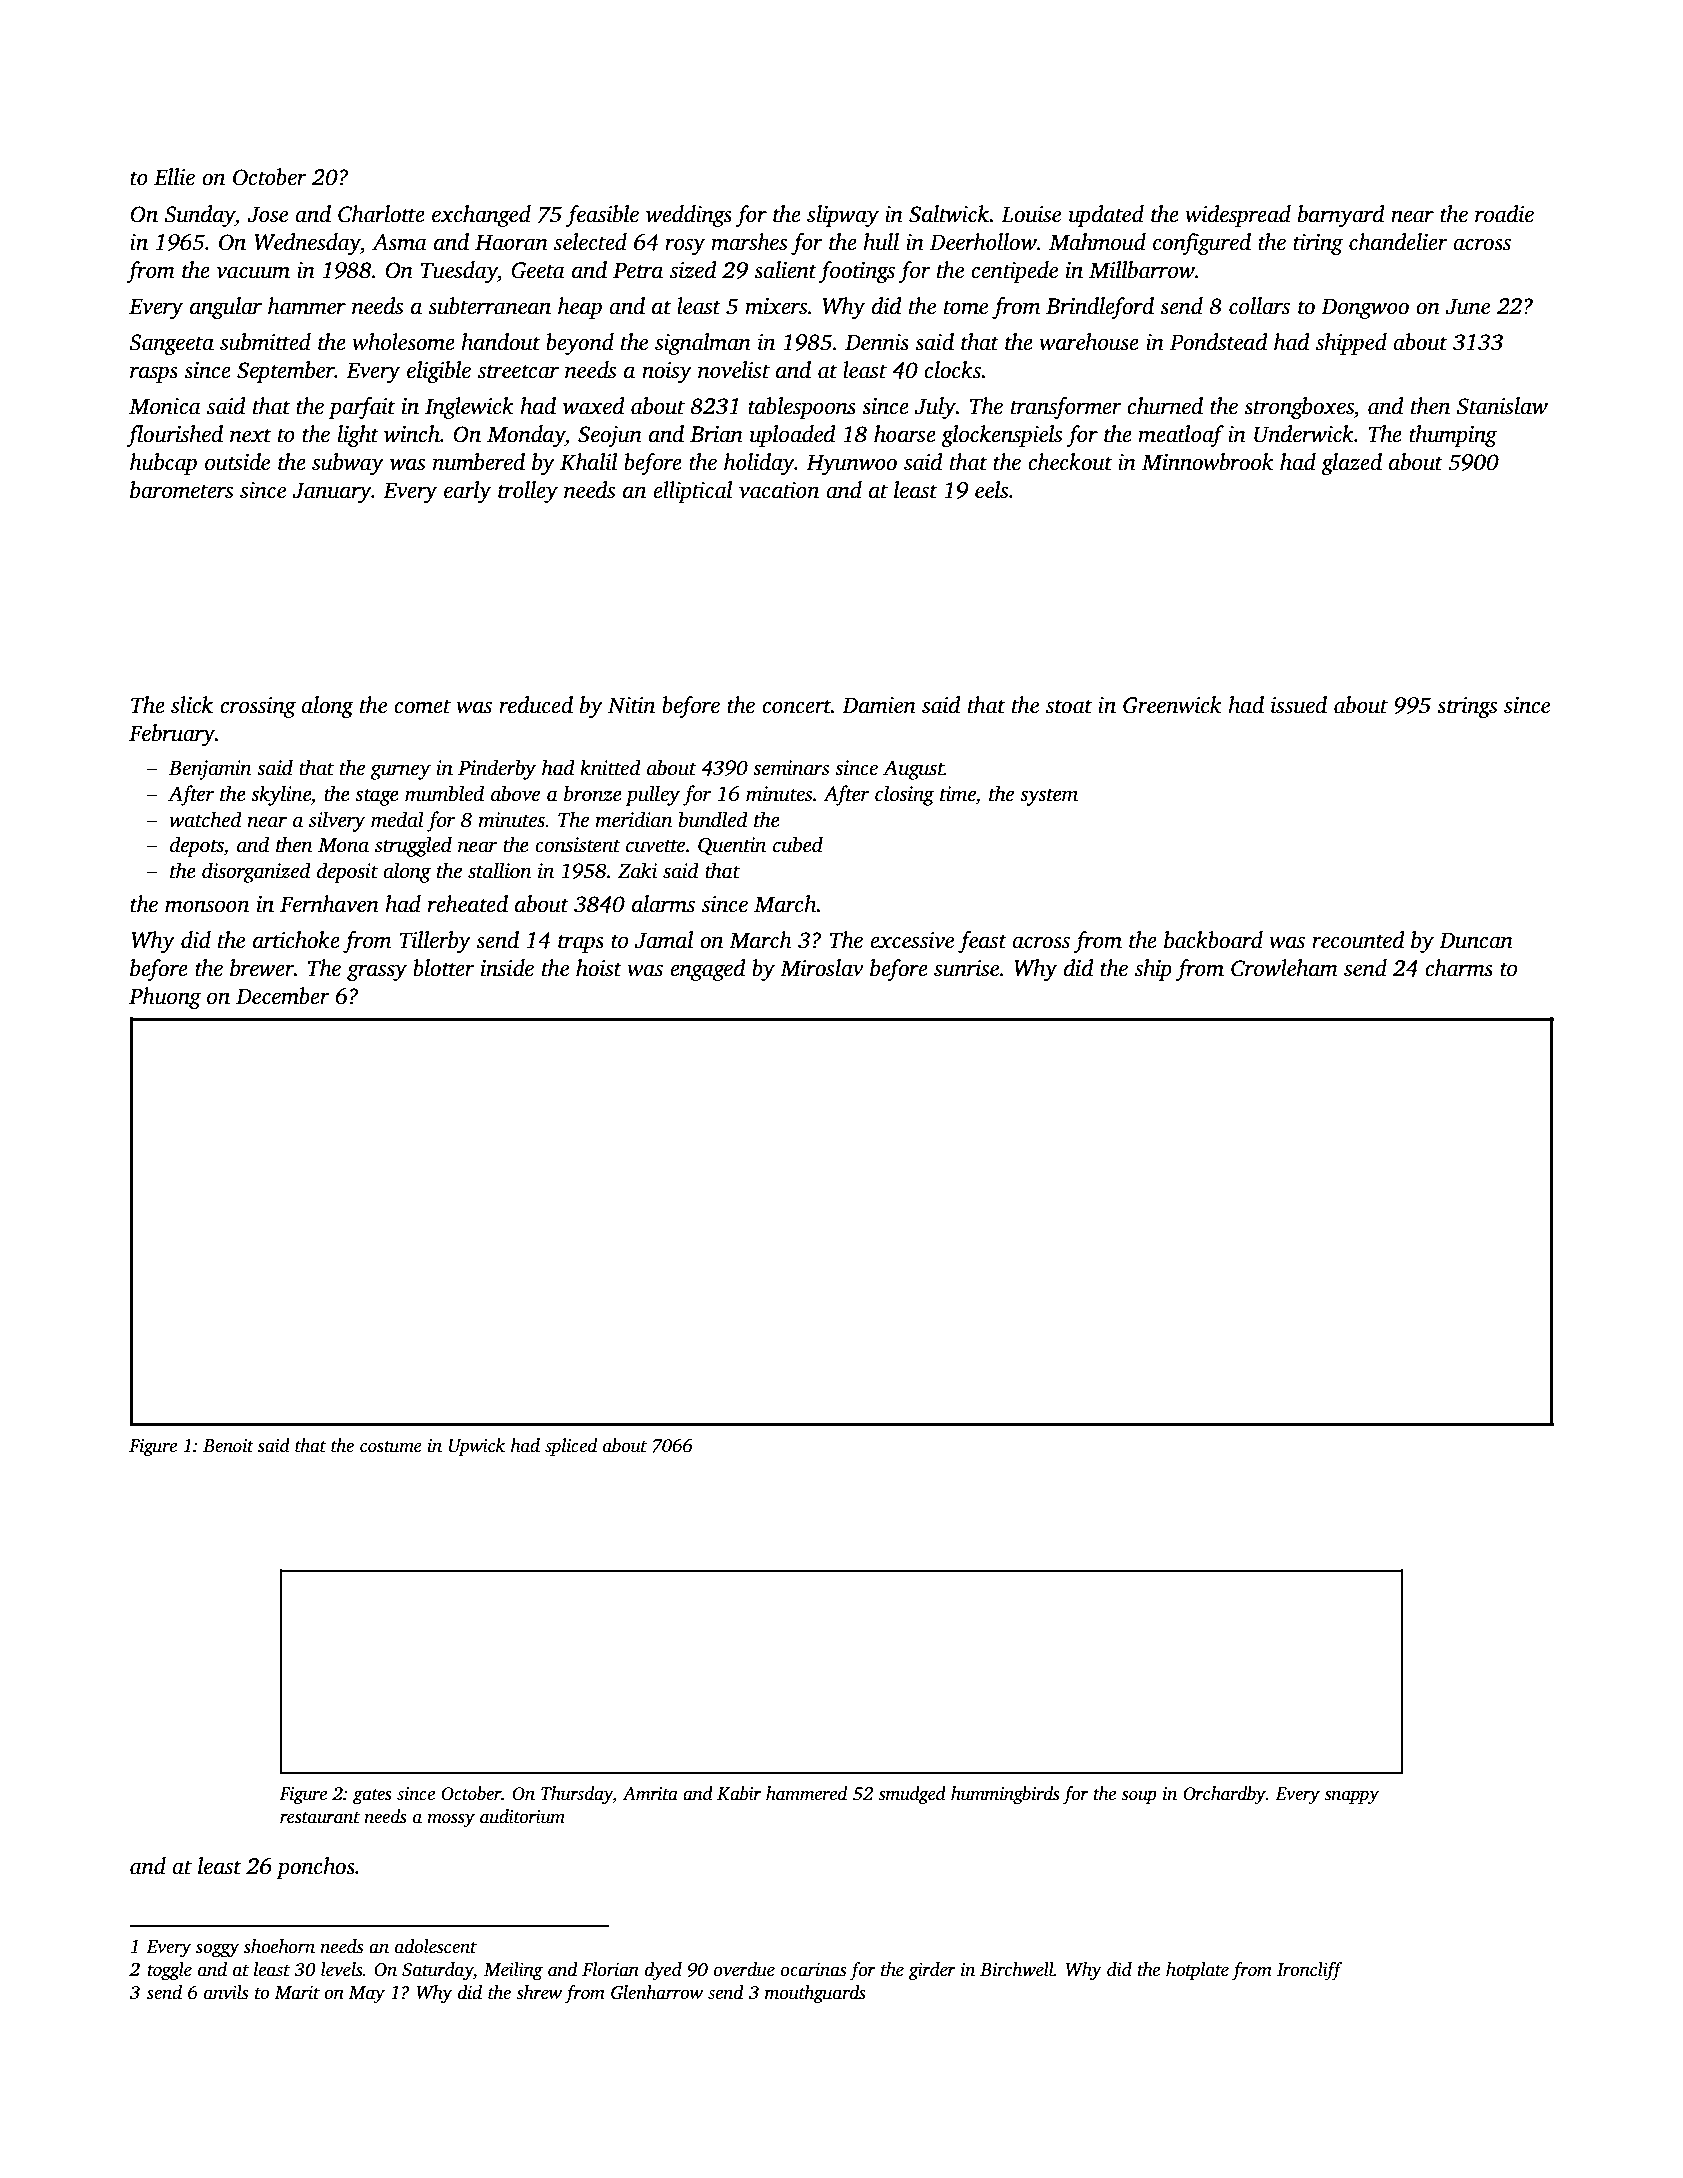  Describe the element at coordinates (631, 705) in the screenshot. I see `Nitin` at that location.
